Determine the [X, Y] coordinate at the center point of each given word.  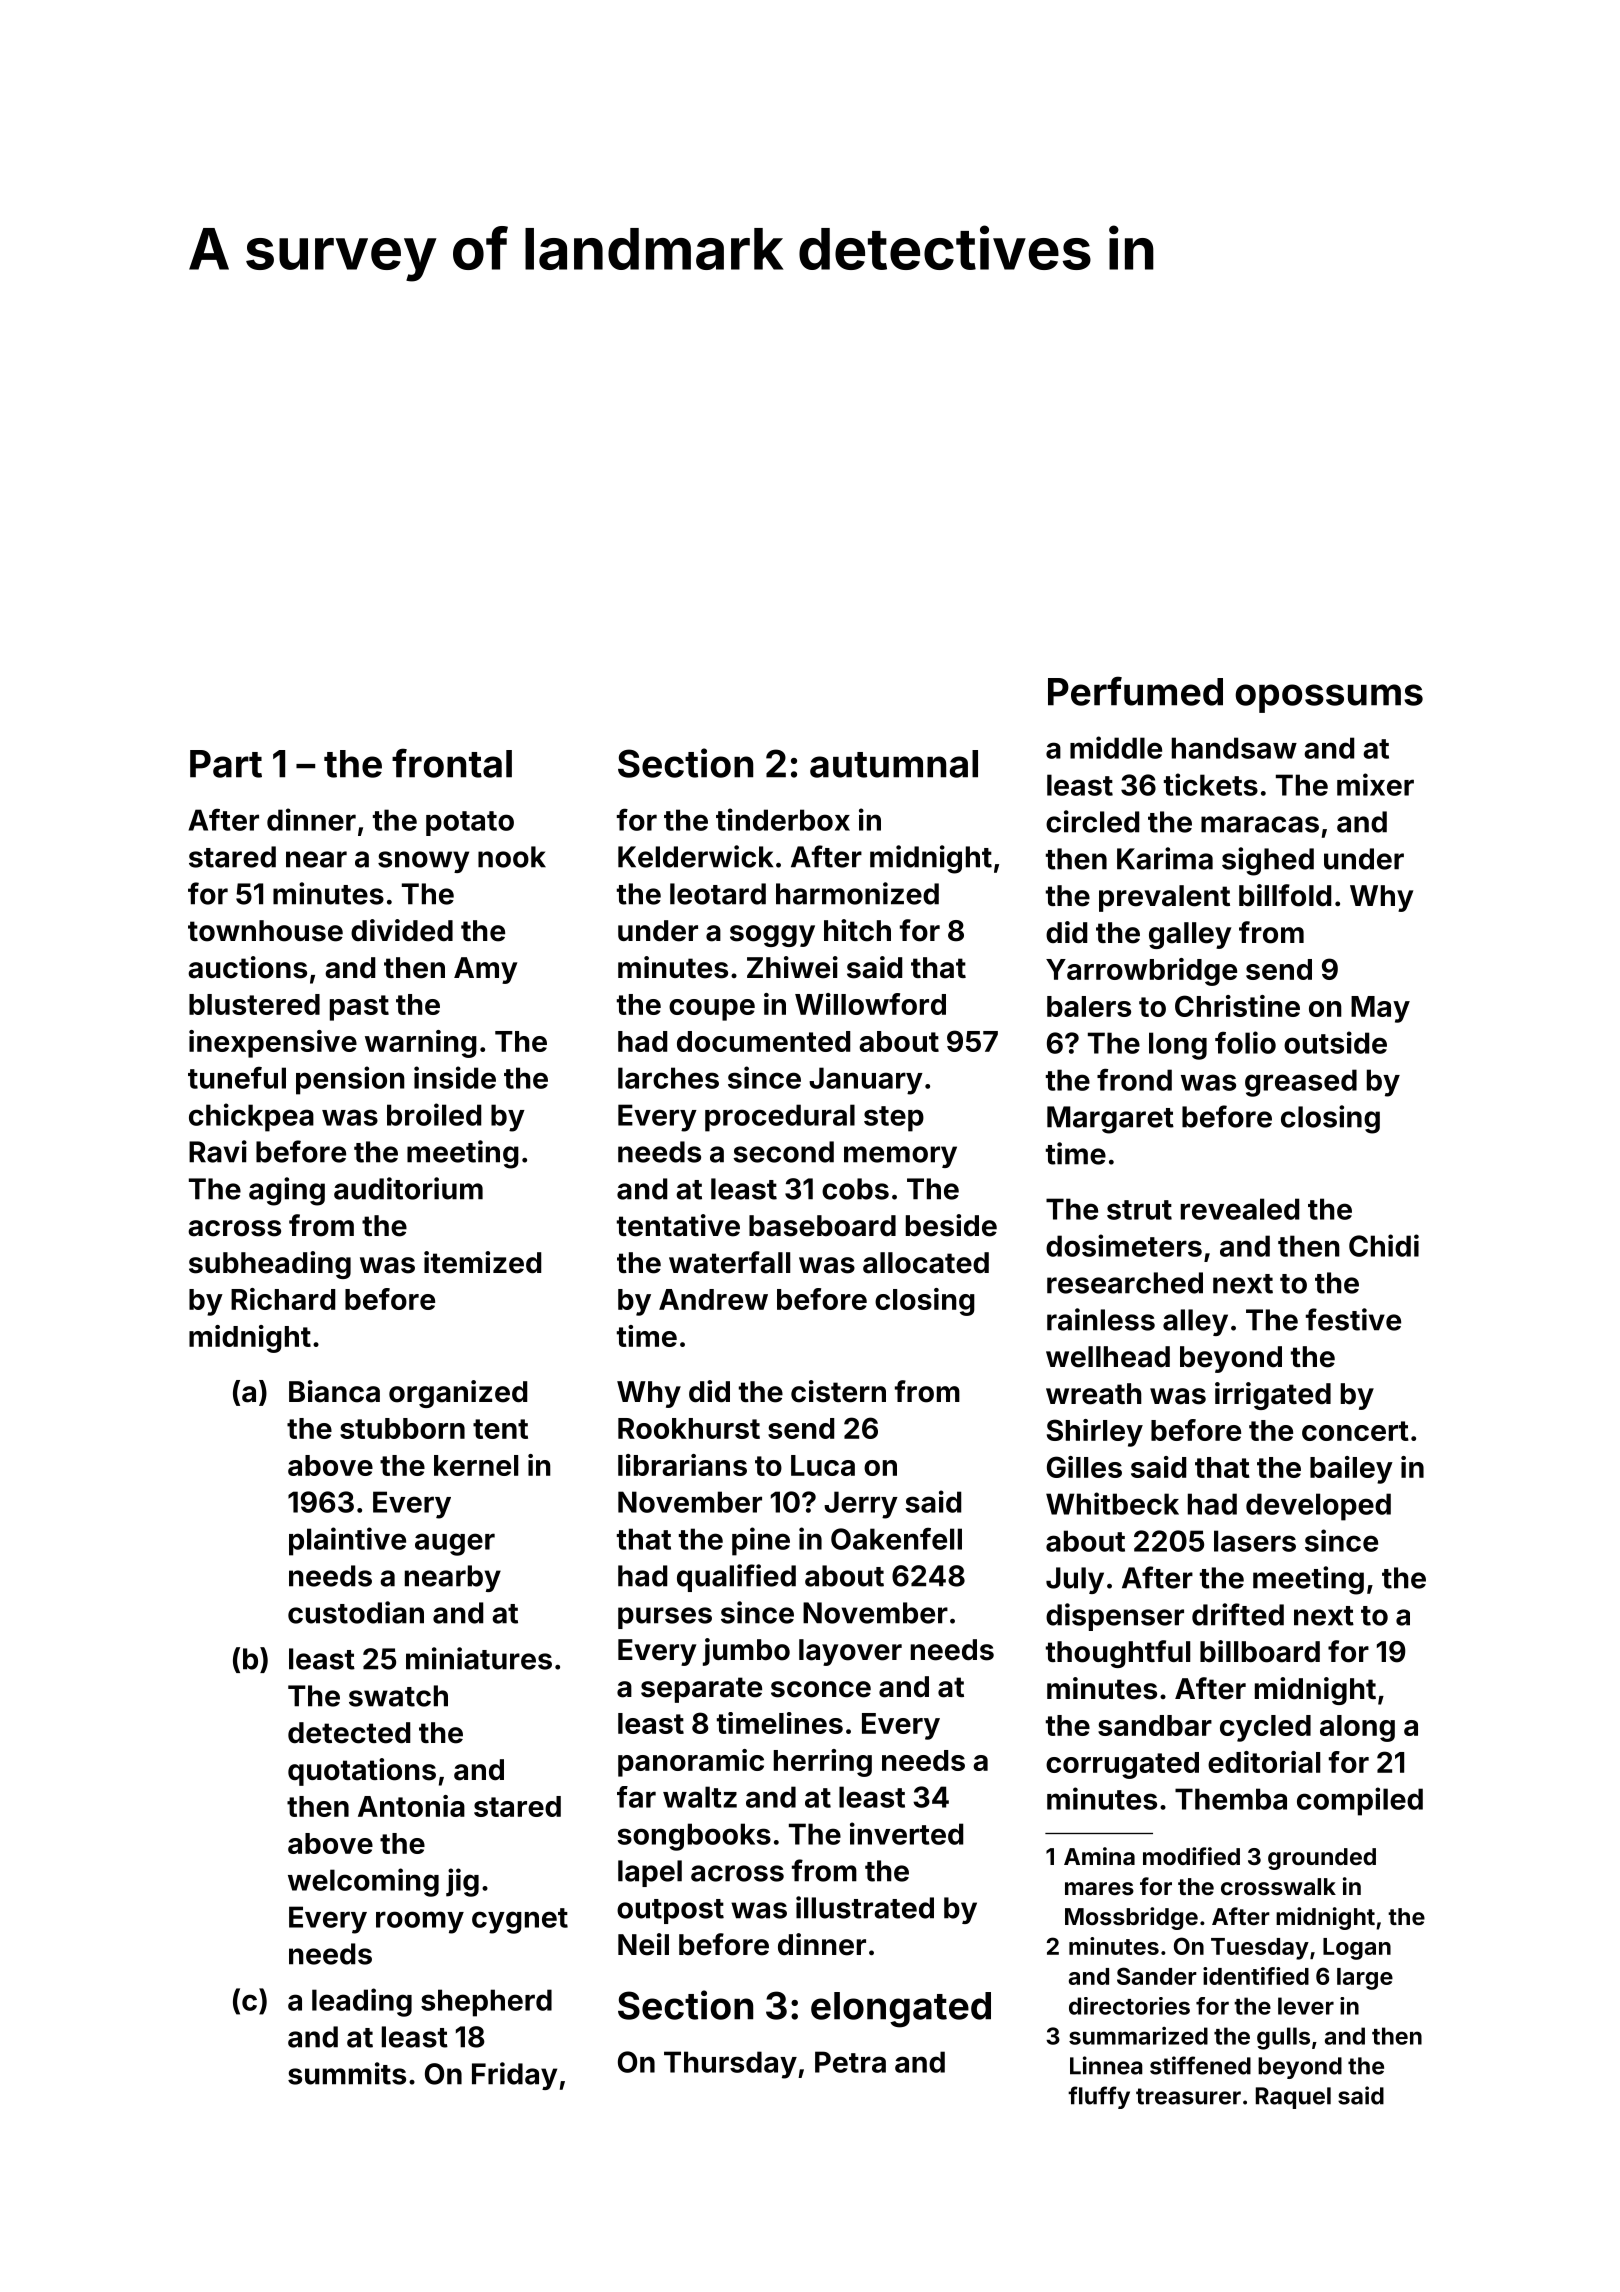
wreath [1094, 1394]
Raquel [1293, 2098]
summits [347, 2073]
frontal [452, 763]
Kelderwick [695, 856]
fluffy [1099, 2097]
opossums [1329, 698]
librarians [682, 1465]
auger [455, 1544]
